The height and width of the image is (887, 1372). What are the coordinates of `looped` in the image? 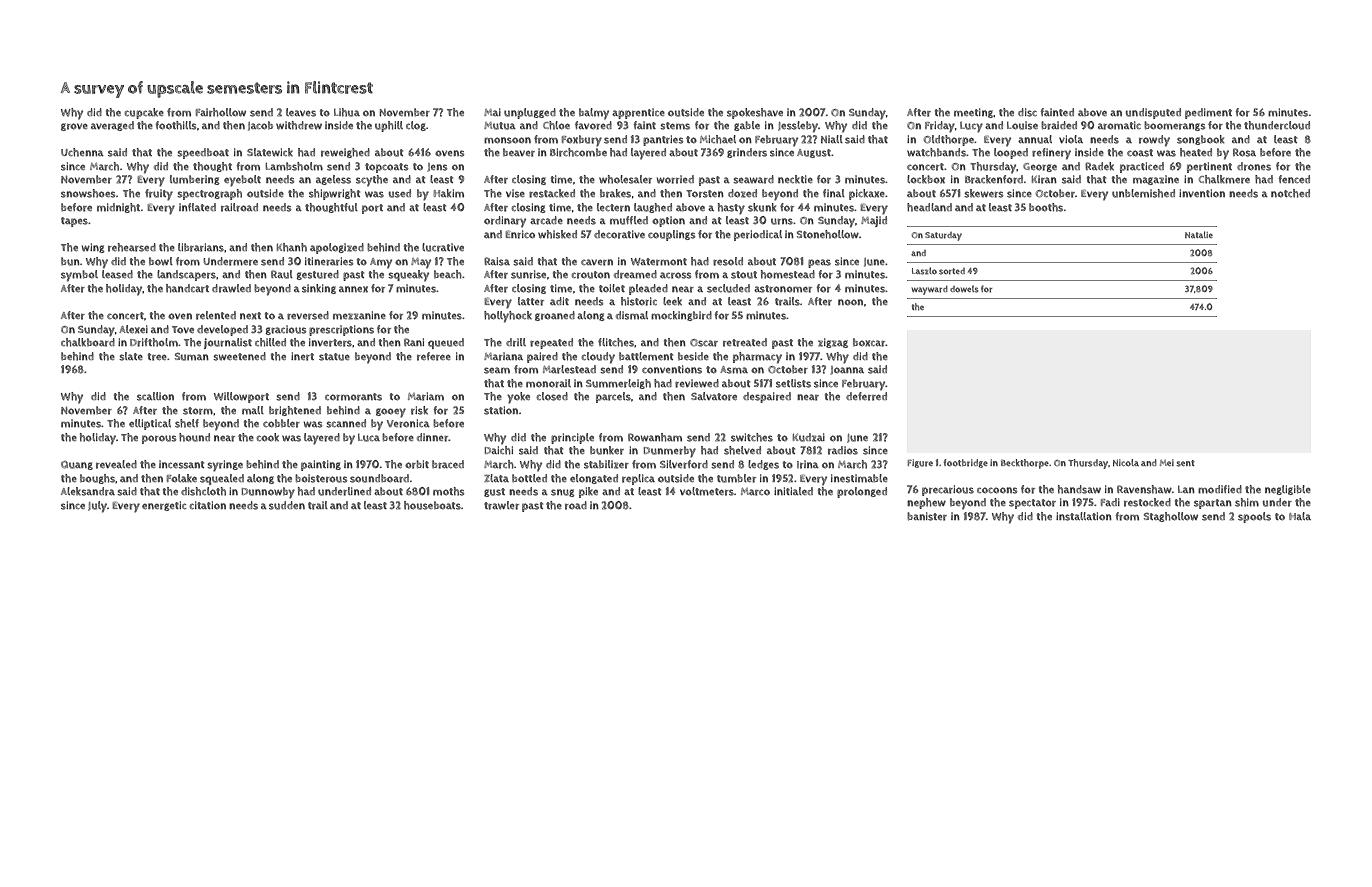 It's located at (1011, 153).
